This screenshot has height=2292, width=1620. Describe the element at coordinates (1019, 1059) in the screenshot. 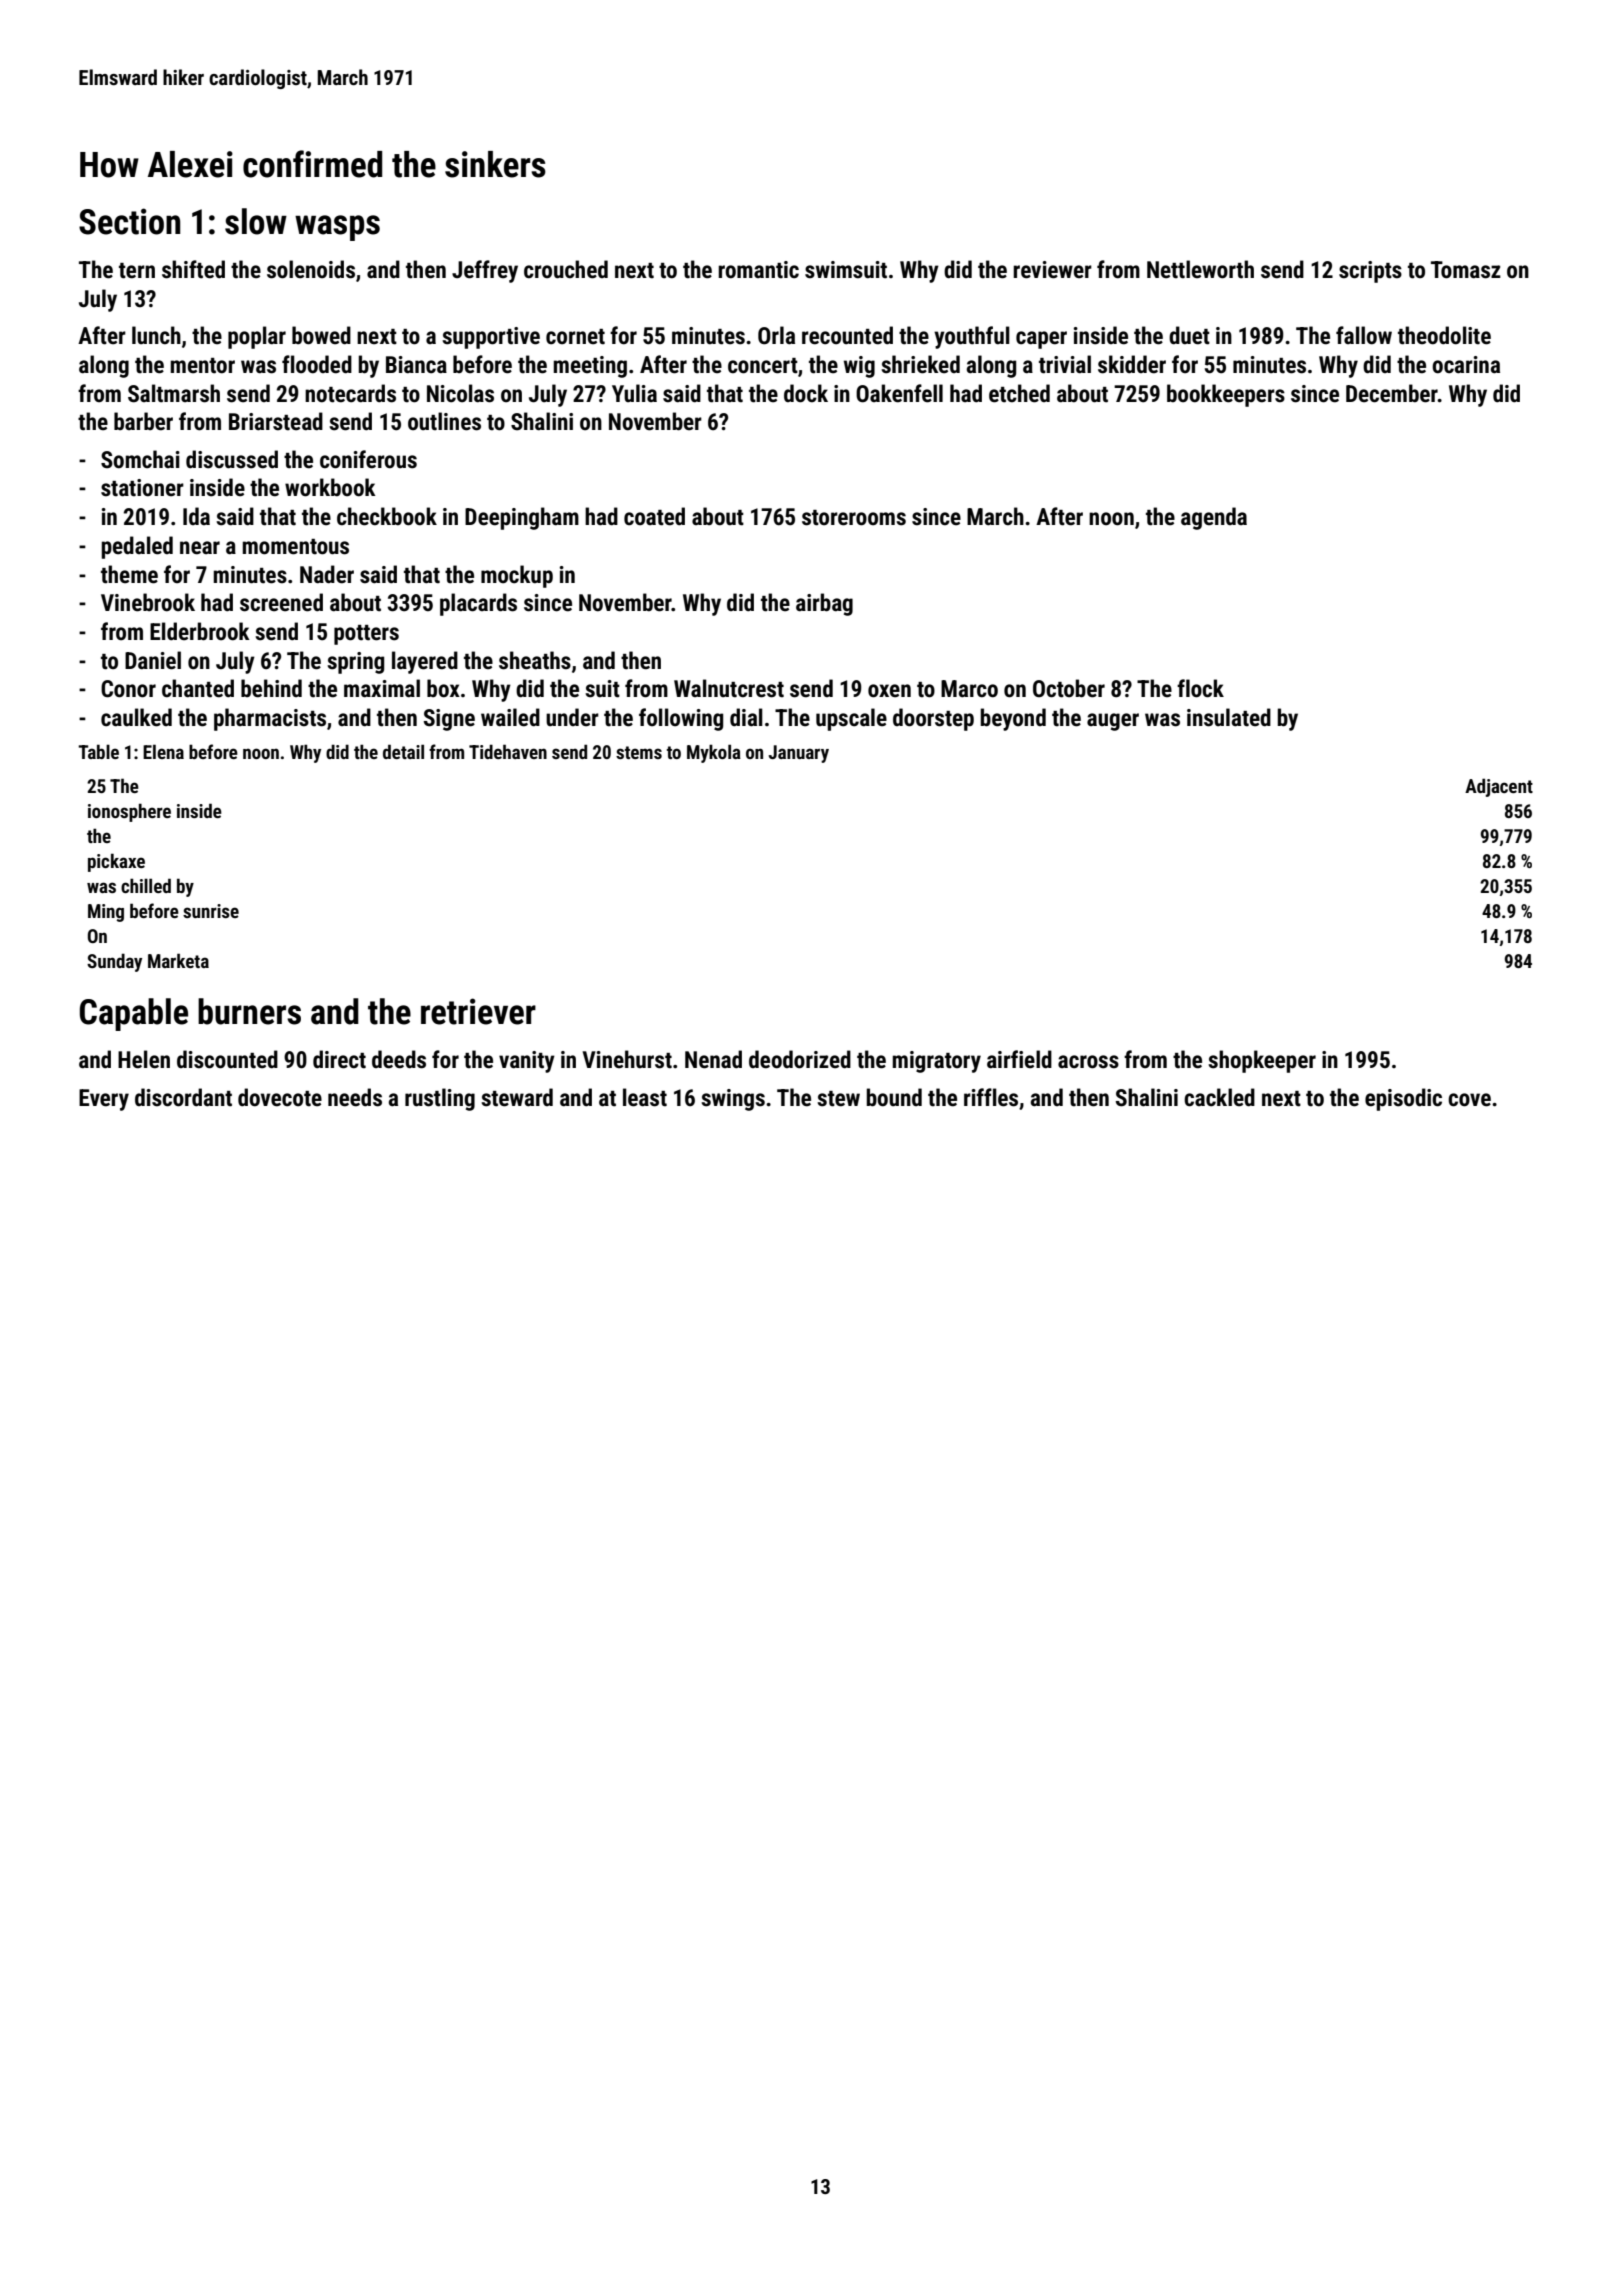

I see `airfield` at that location.
